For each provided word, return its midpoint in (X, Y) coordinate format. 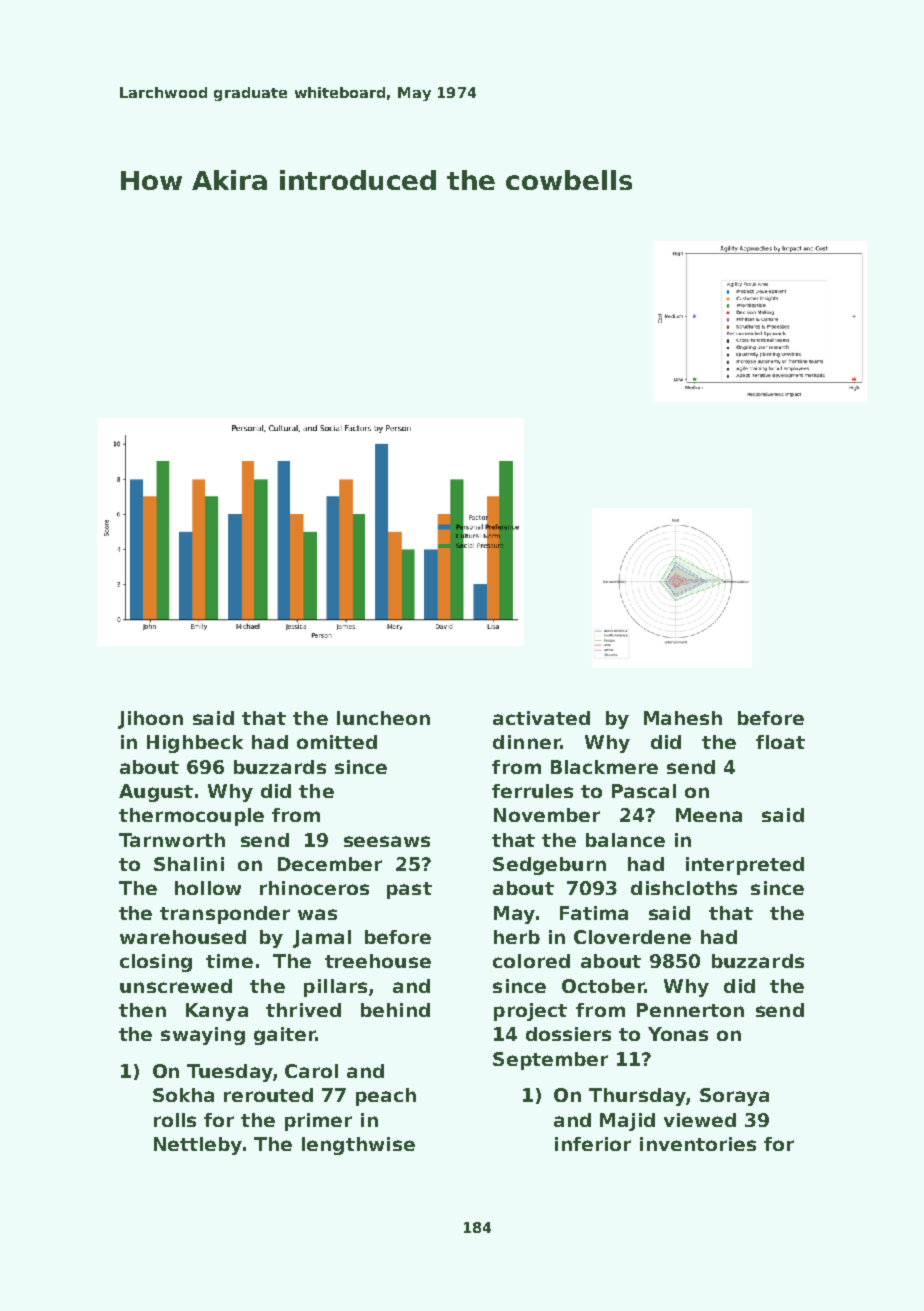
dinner (526, 742)
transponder (225, 915)
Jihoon (150, 720)
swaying (203, 1036)
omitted (337, 742)
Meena (709, 815)
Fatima (594, 913)
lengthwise (358, 1146)
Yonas (678, 1034)
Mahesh (683, 718)
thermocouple (191, 817)
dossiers (568, 1034)
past (409, 890)
